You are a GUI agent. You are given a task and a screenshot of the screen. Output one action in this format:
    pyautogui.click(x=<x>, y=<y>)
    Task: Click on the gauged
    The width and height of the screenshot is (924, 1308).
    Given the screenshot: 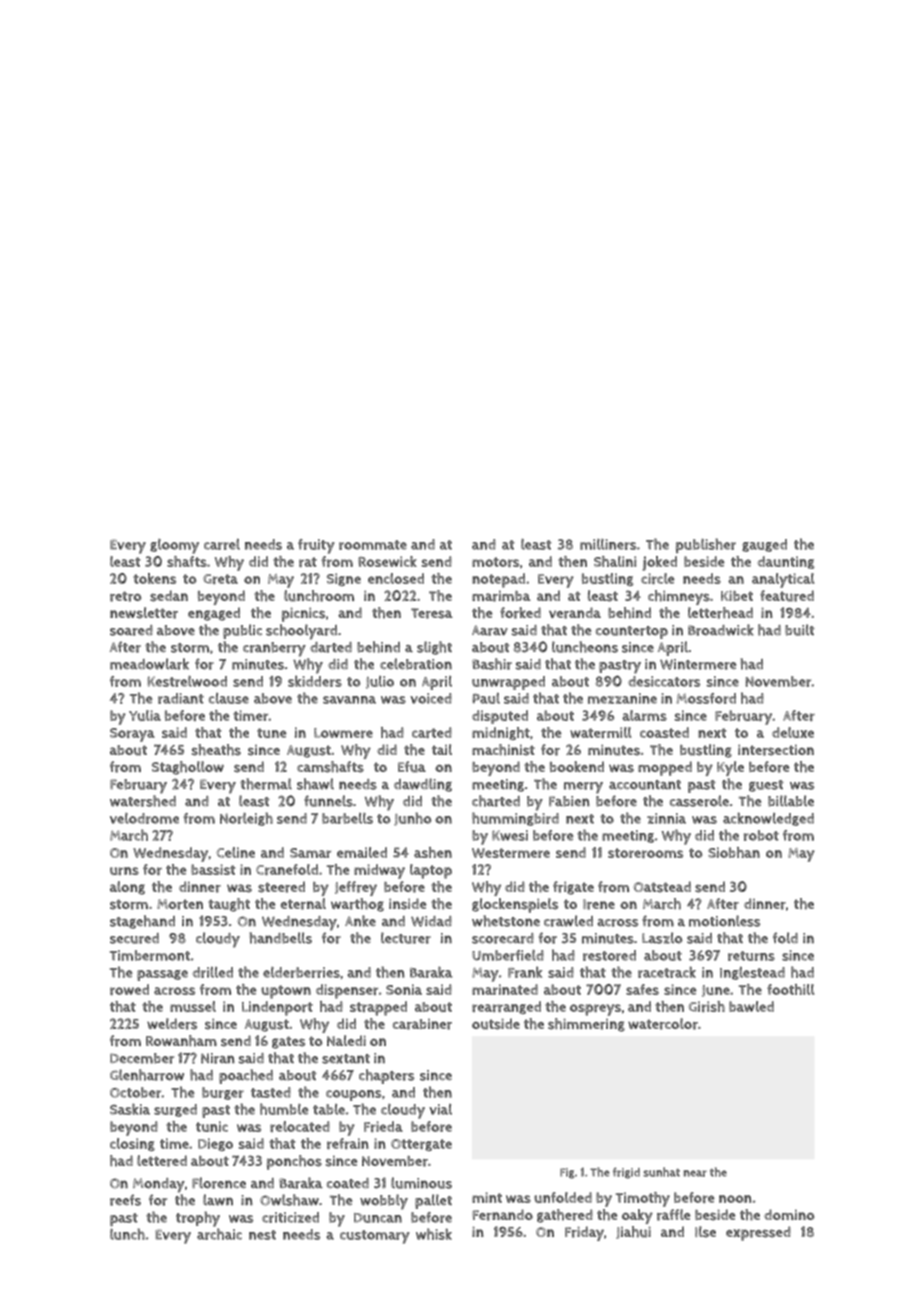 What is the action you would take?
    pyautogui.click(x=764, y=545)
